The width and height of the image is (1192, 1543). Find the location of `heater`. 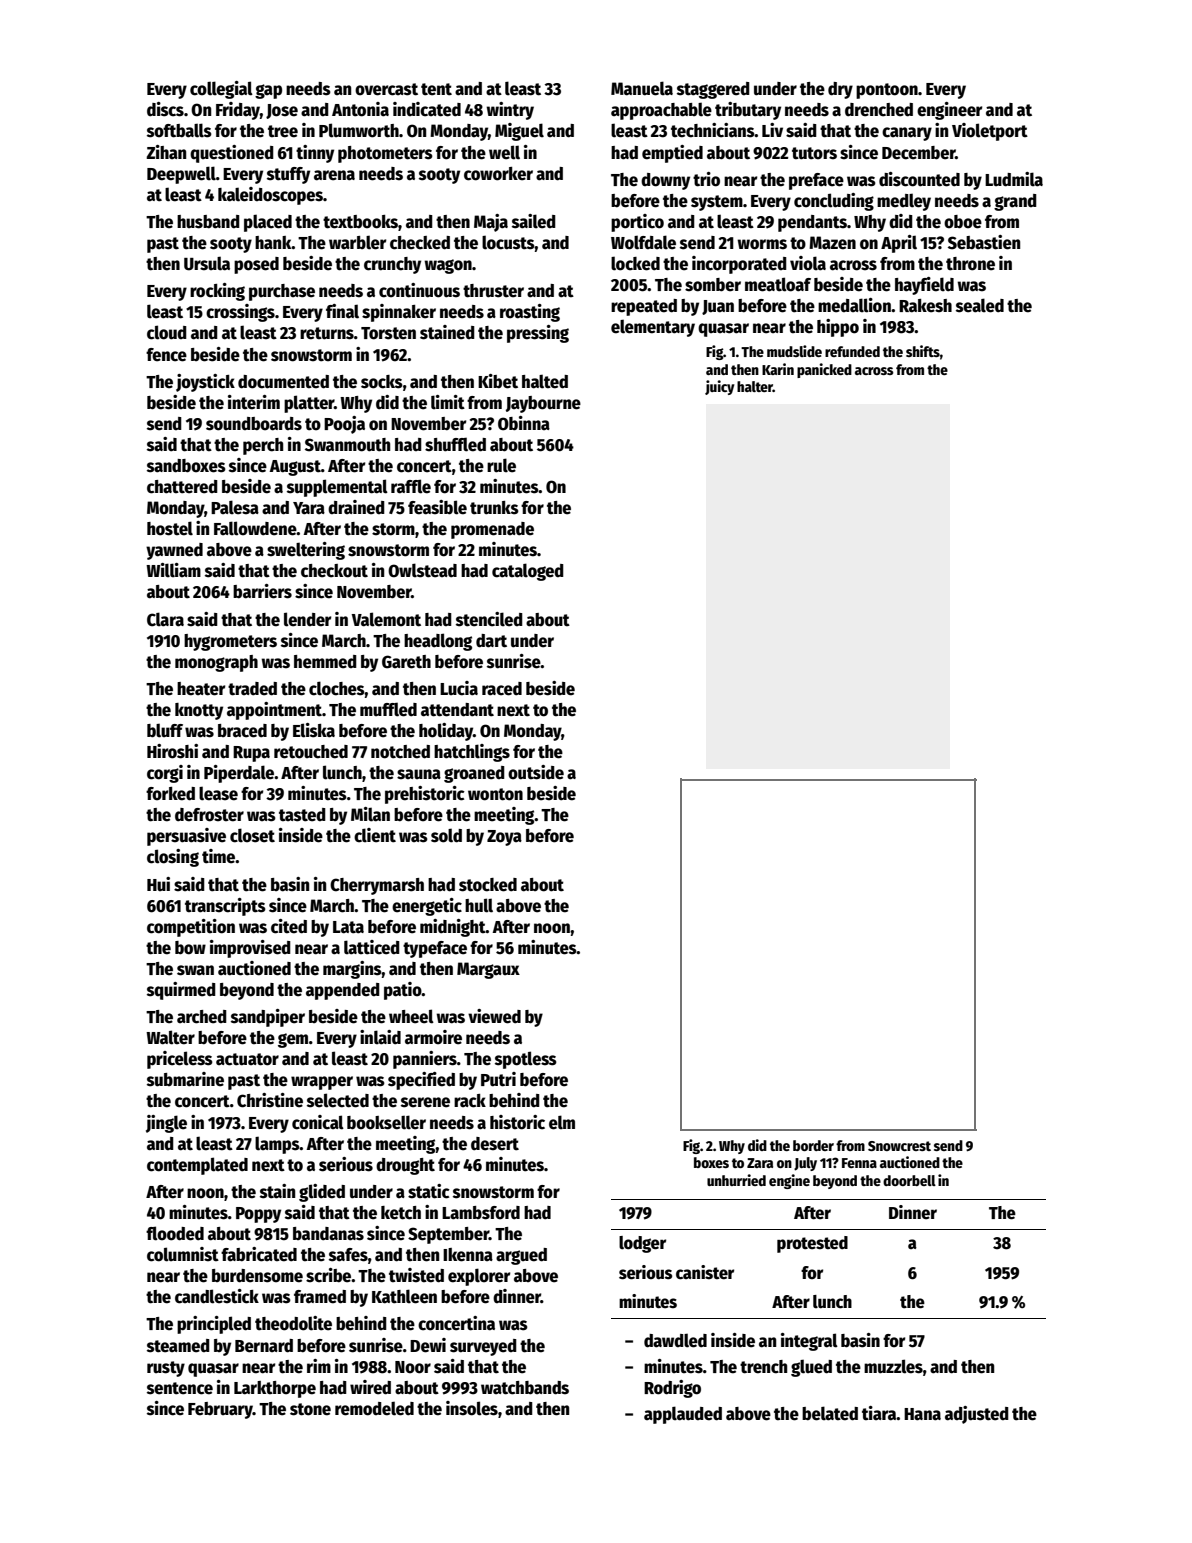

heater is located at coordinates (201, 689).
